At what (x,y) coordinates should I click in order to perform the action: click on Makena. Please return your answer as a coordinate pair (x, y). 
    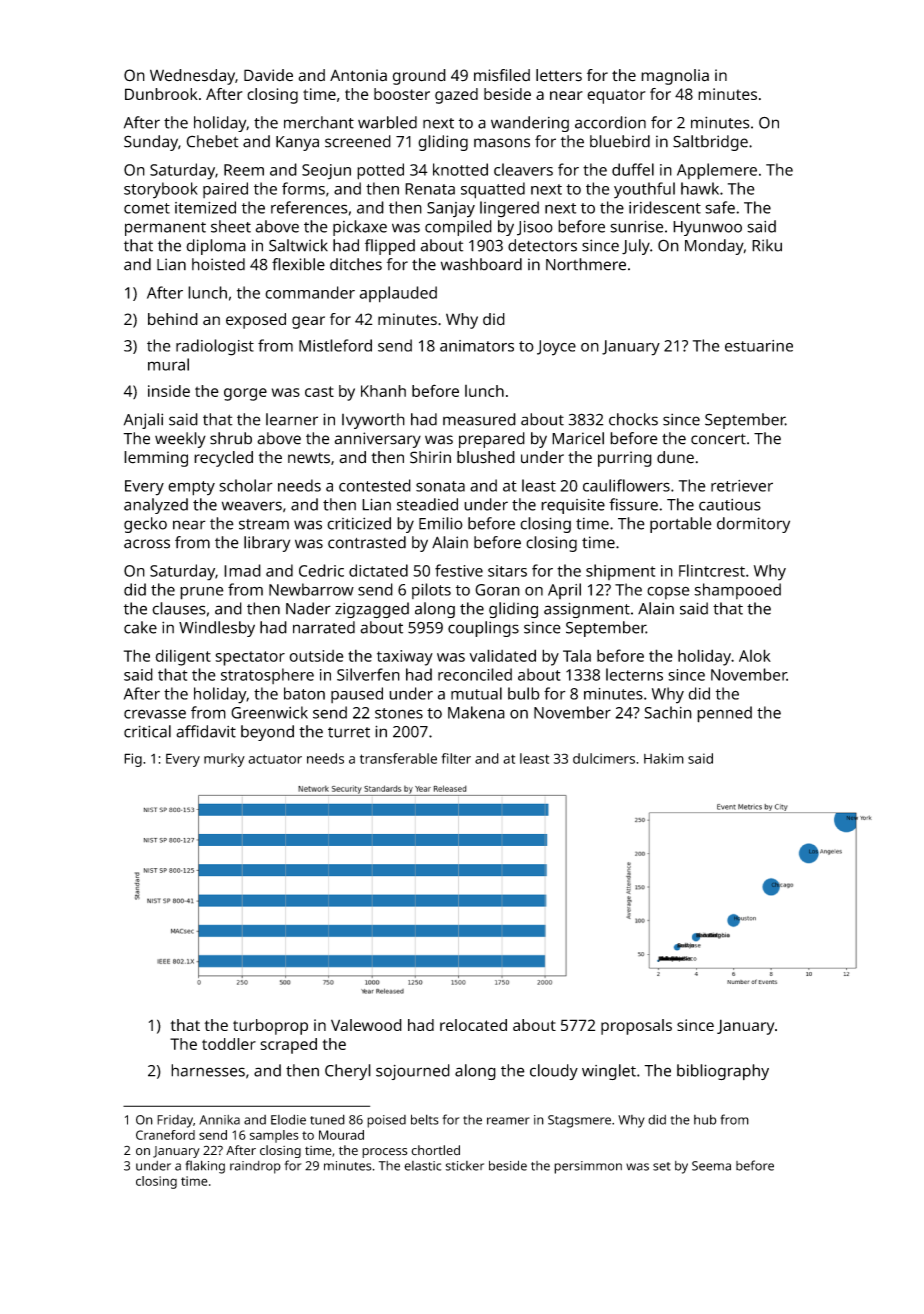
    Looking at the image, I should click on (476, 712).
